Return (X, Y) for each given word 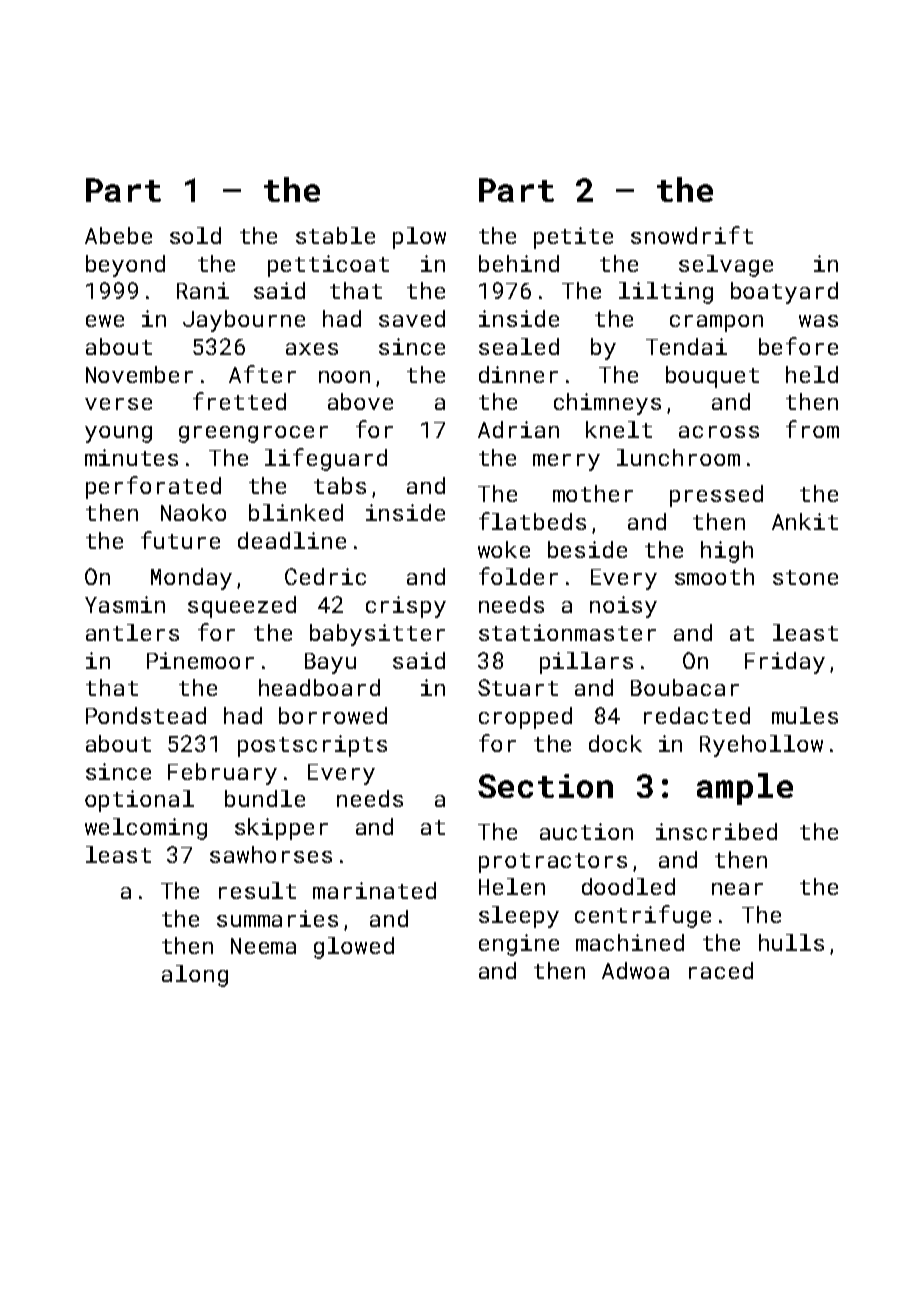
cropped (525, 718)
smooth (714, 576)
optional (139, 801)
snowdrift (692, 235)
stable (335, 235)
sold (195, 235)
